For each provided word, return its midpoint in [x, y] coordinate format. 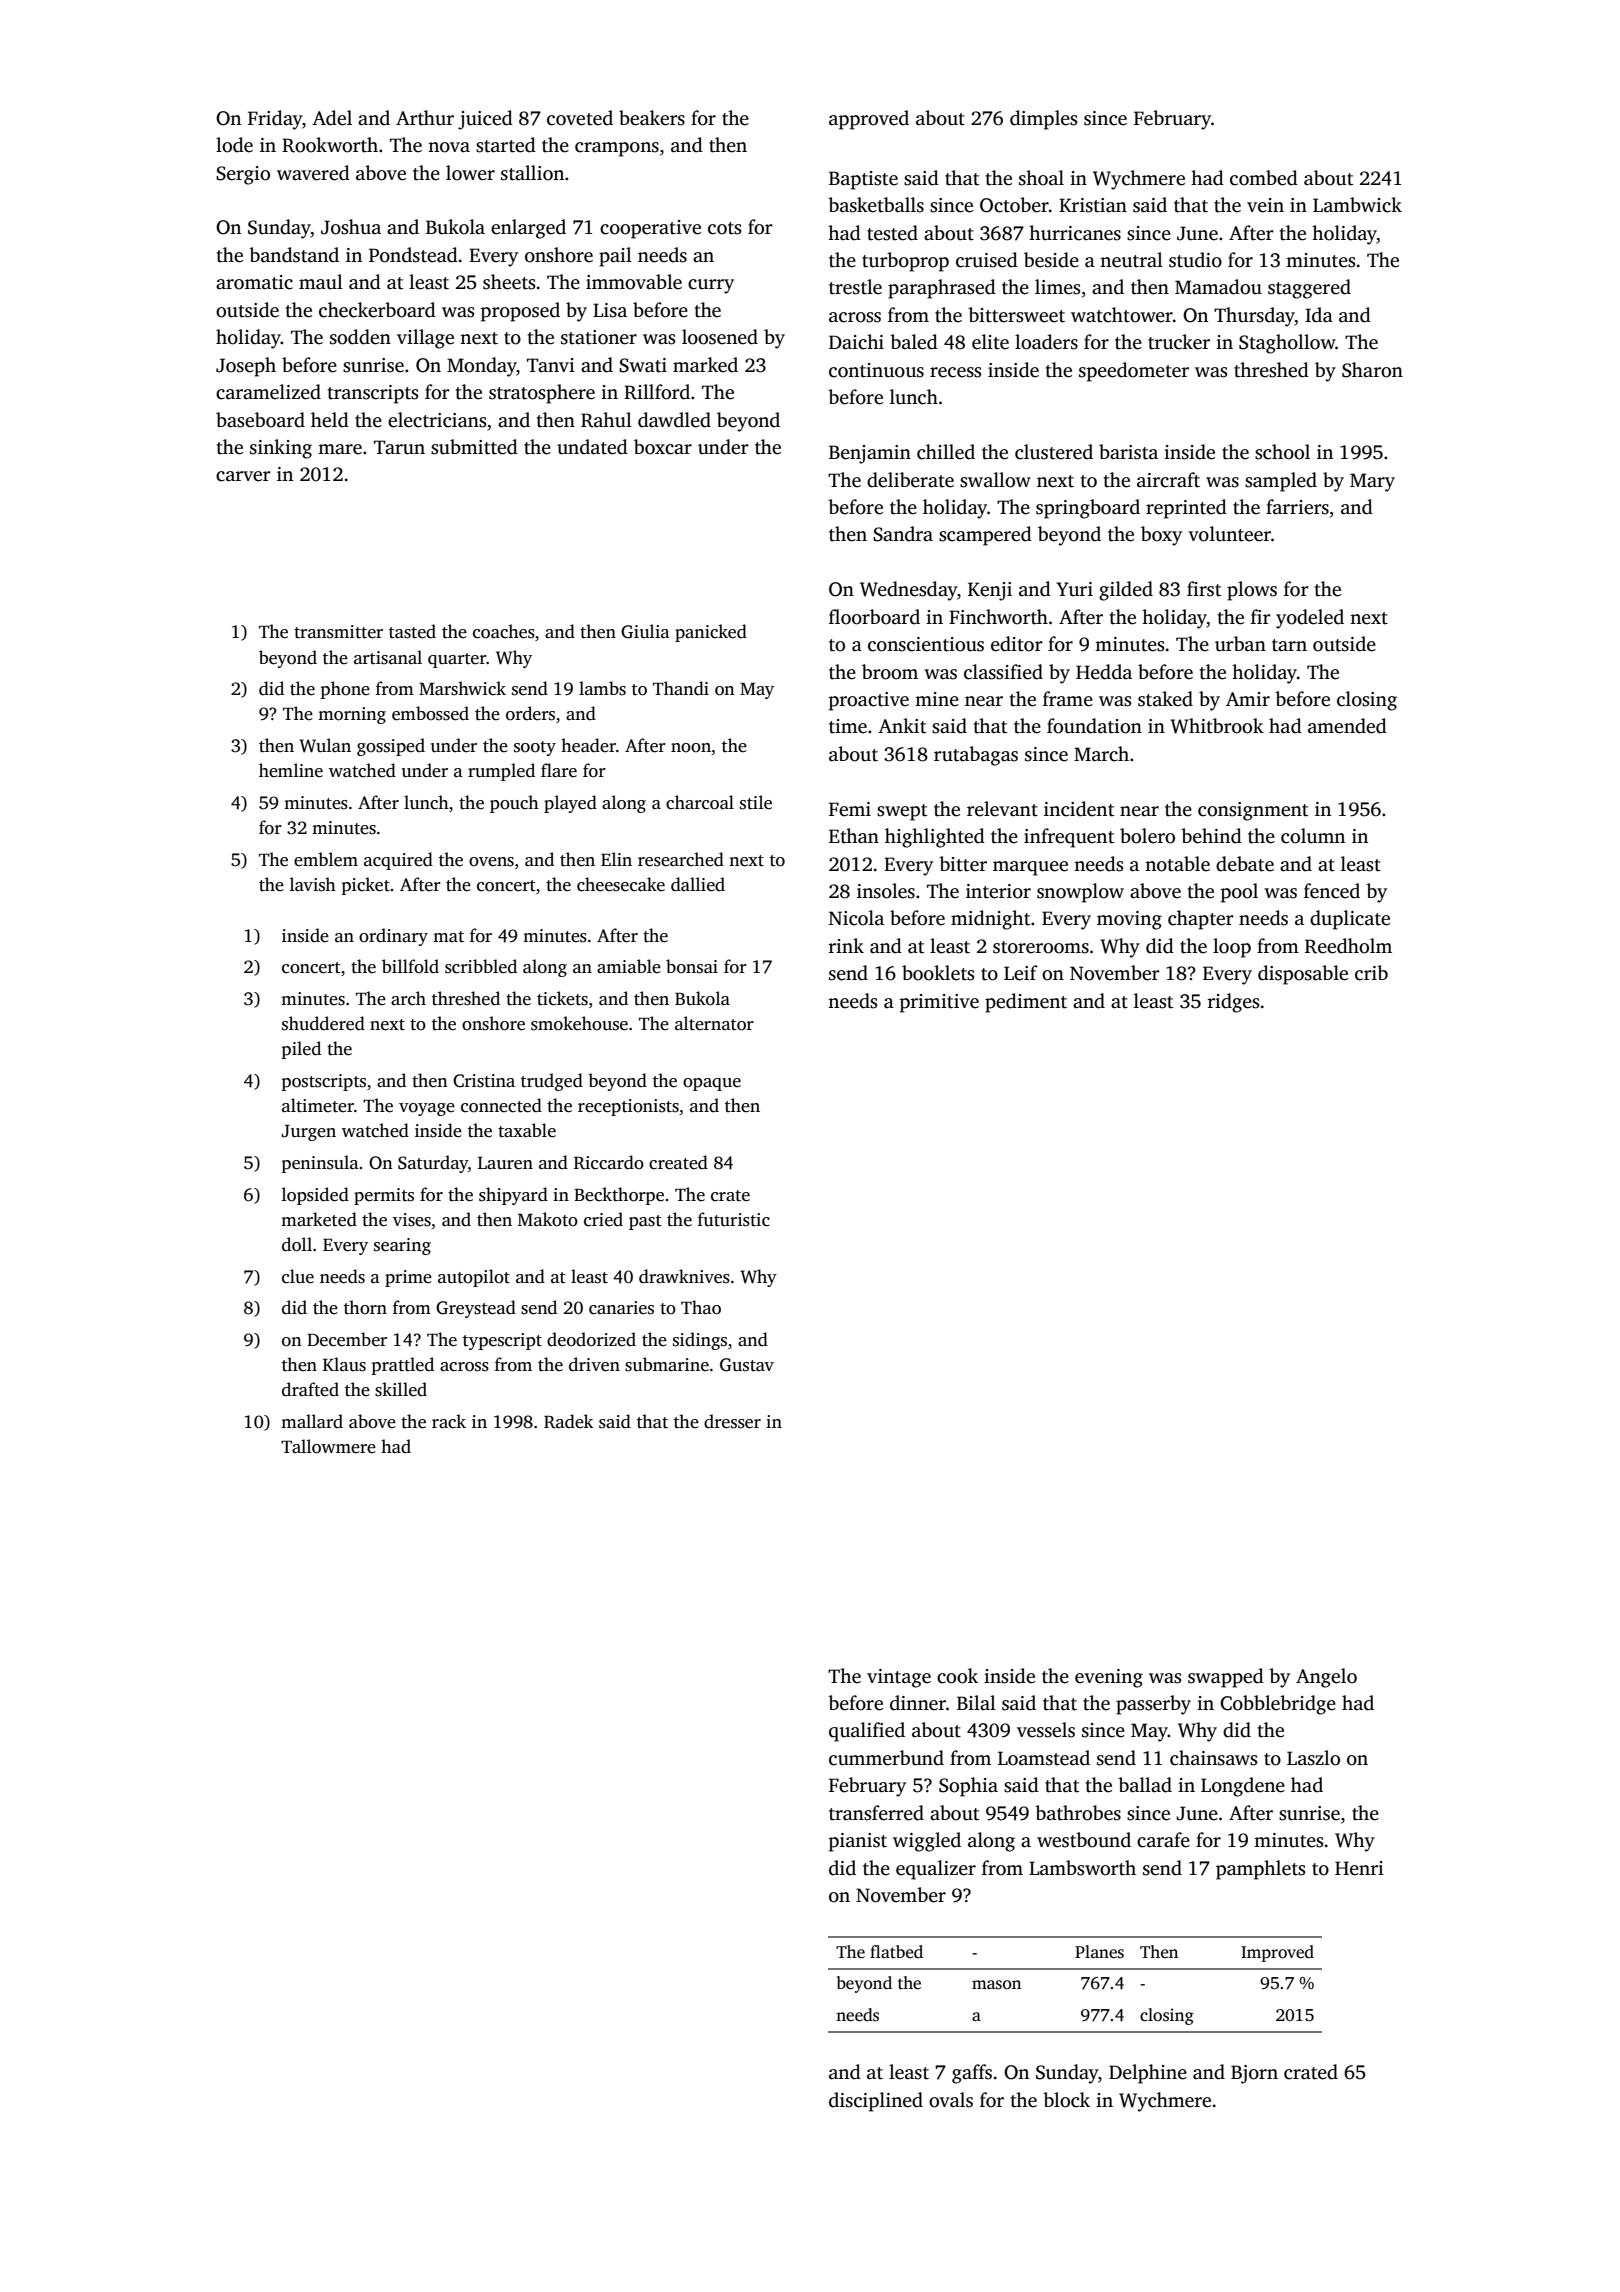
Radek [568, 1421]
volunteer [1229, 534]
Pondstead [413, 255]
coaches [504, 631]
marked [705, 365]
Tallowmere [328, 1446]
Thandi [681, 688]
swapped [1226, 1678]
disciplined [876, 2102]
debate [1245, 864]
